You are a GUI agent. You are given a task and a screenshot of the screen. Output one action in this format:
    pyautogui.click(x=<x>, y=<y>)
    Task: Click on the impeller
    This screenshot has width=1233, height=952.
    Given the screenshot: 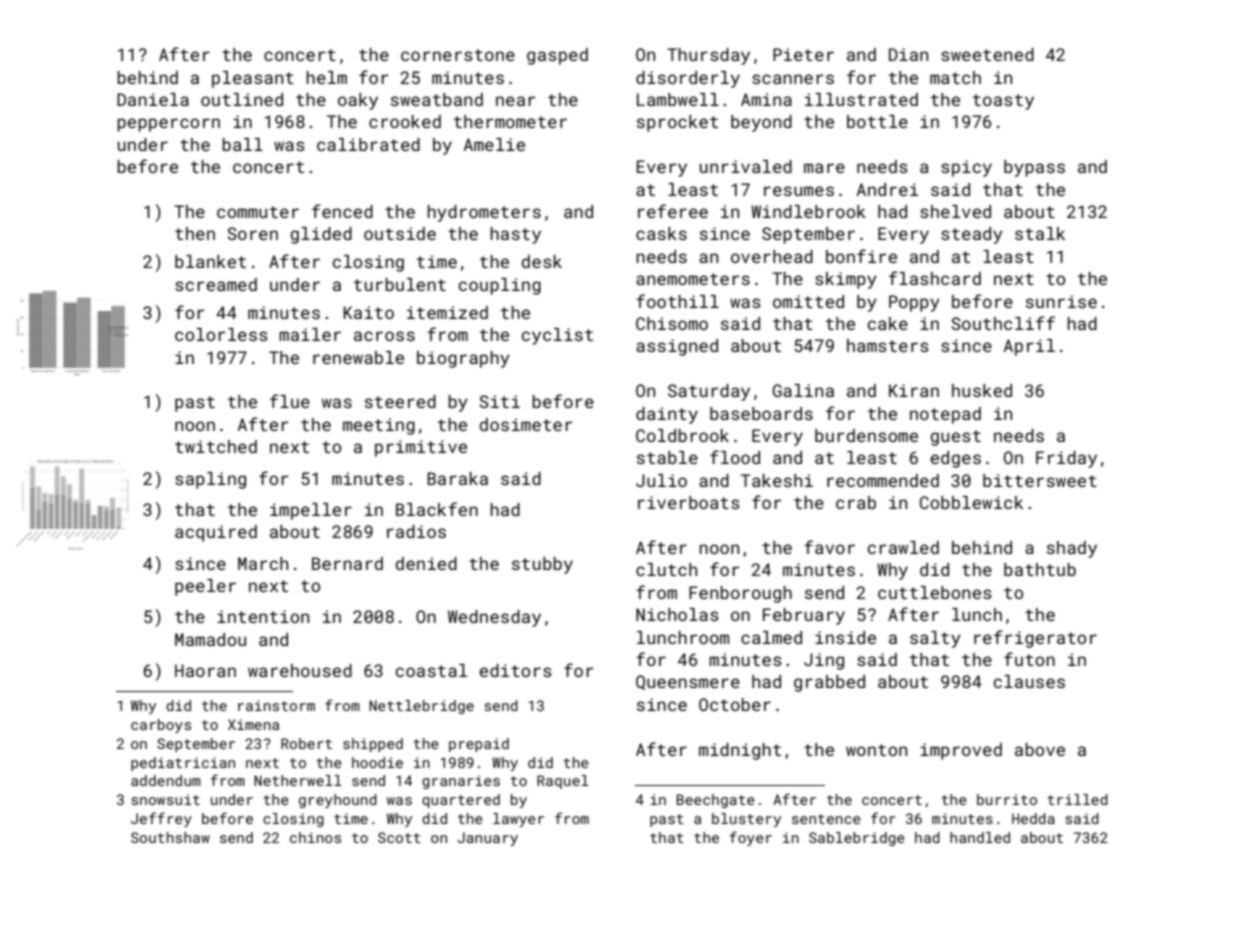 What is the action you would take?
    pyautogui.click(x=311, y=511)
